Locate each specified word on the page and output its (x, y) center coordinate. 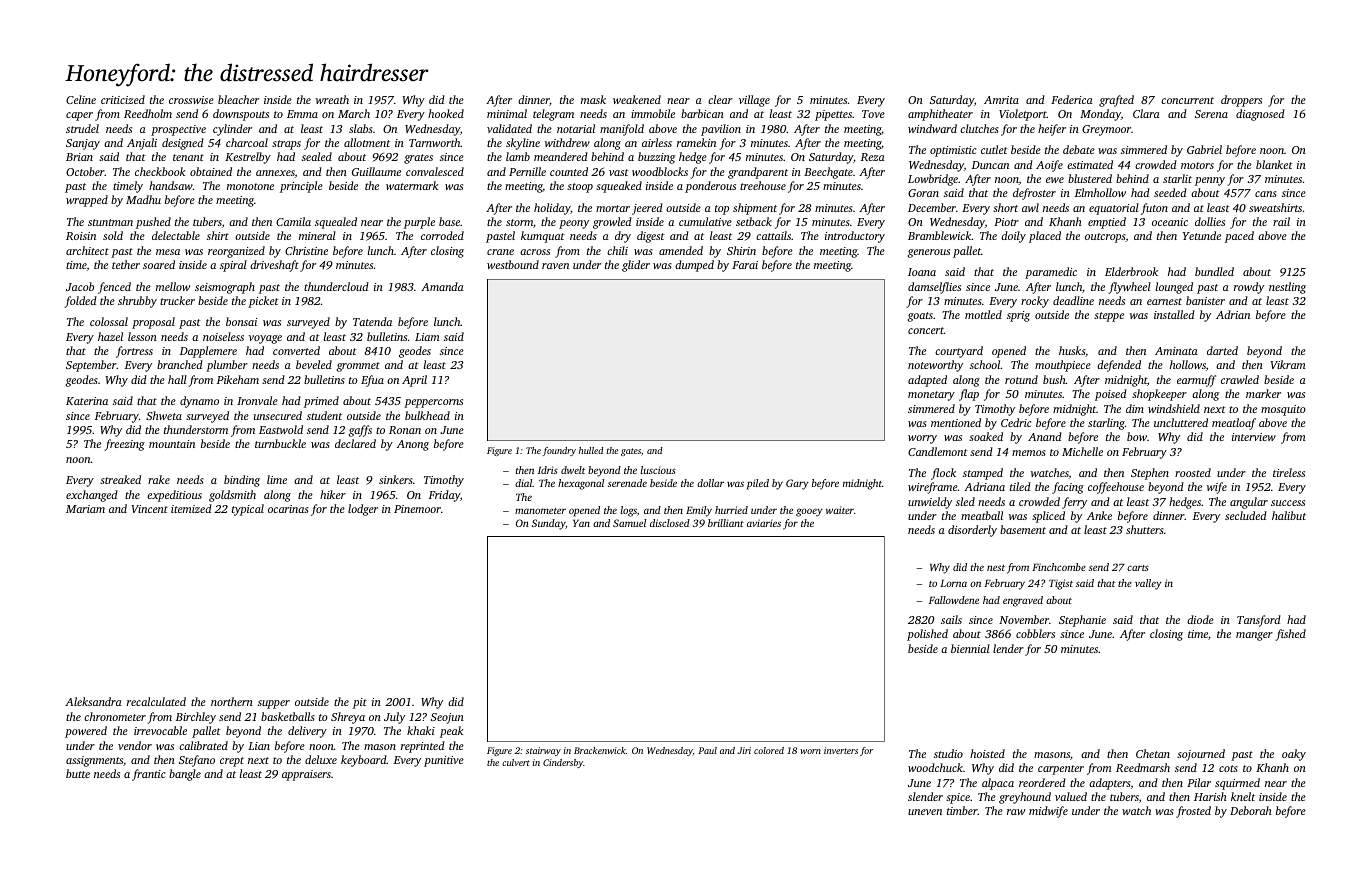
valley (1148, 584)
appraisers (306, 775)
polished (927, 635)
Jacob (80, 286)
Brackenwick (600, 750)
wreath (332, 99)
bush (1054, 379)
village (754, 101)
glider (636, 266)
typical (248, 510)
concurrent (1187, 100)
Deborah (1251, 810)
